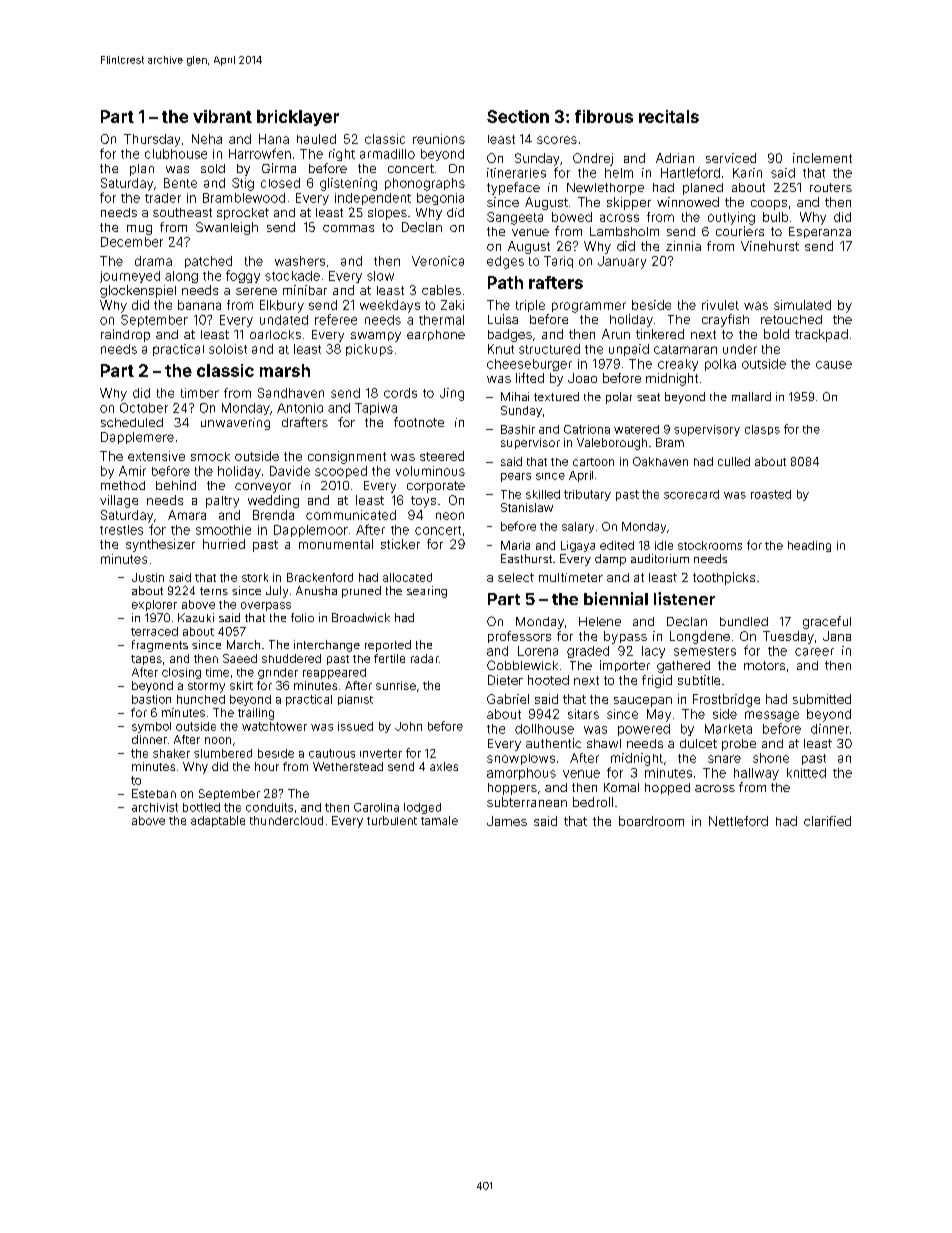 This image has height=1233, width=952. What do you see at coordinates (256, 714) in the image?
I see `trailing` at bounding box center [256, 714].
